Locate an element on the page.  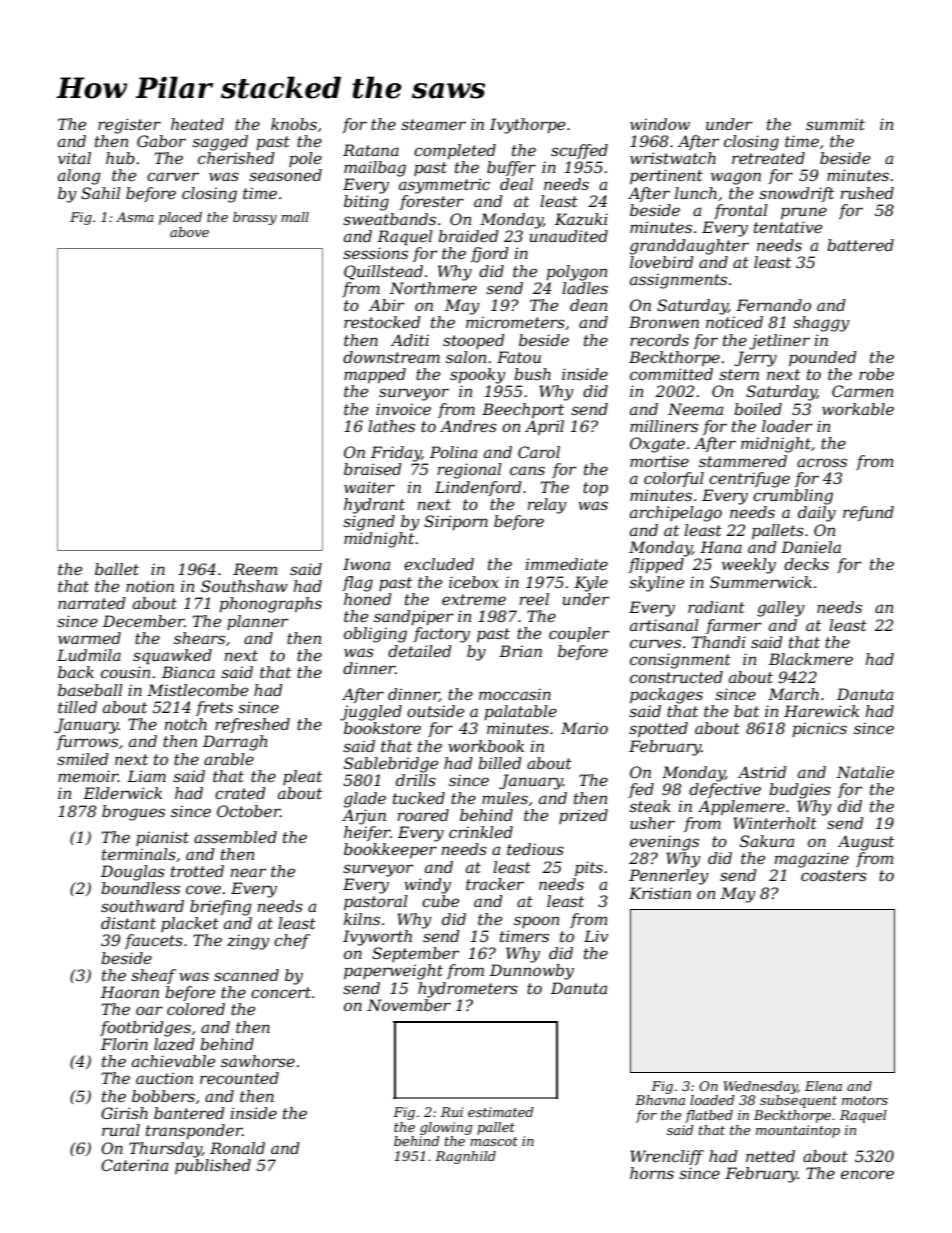
steamer is located at coordinates (433, 124).
